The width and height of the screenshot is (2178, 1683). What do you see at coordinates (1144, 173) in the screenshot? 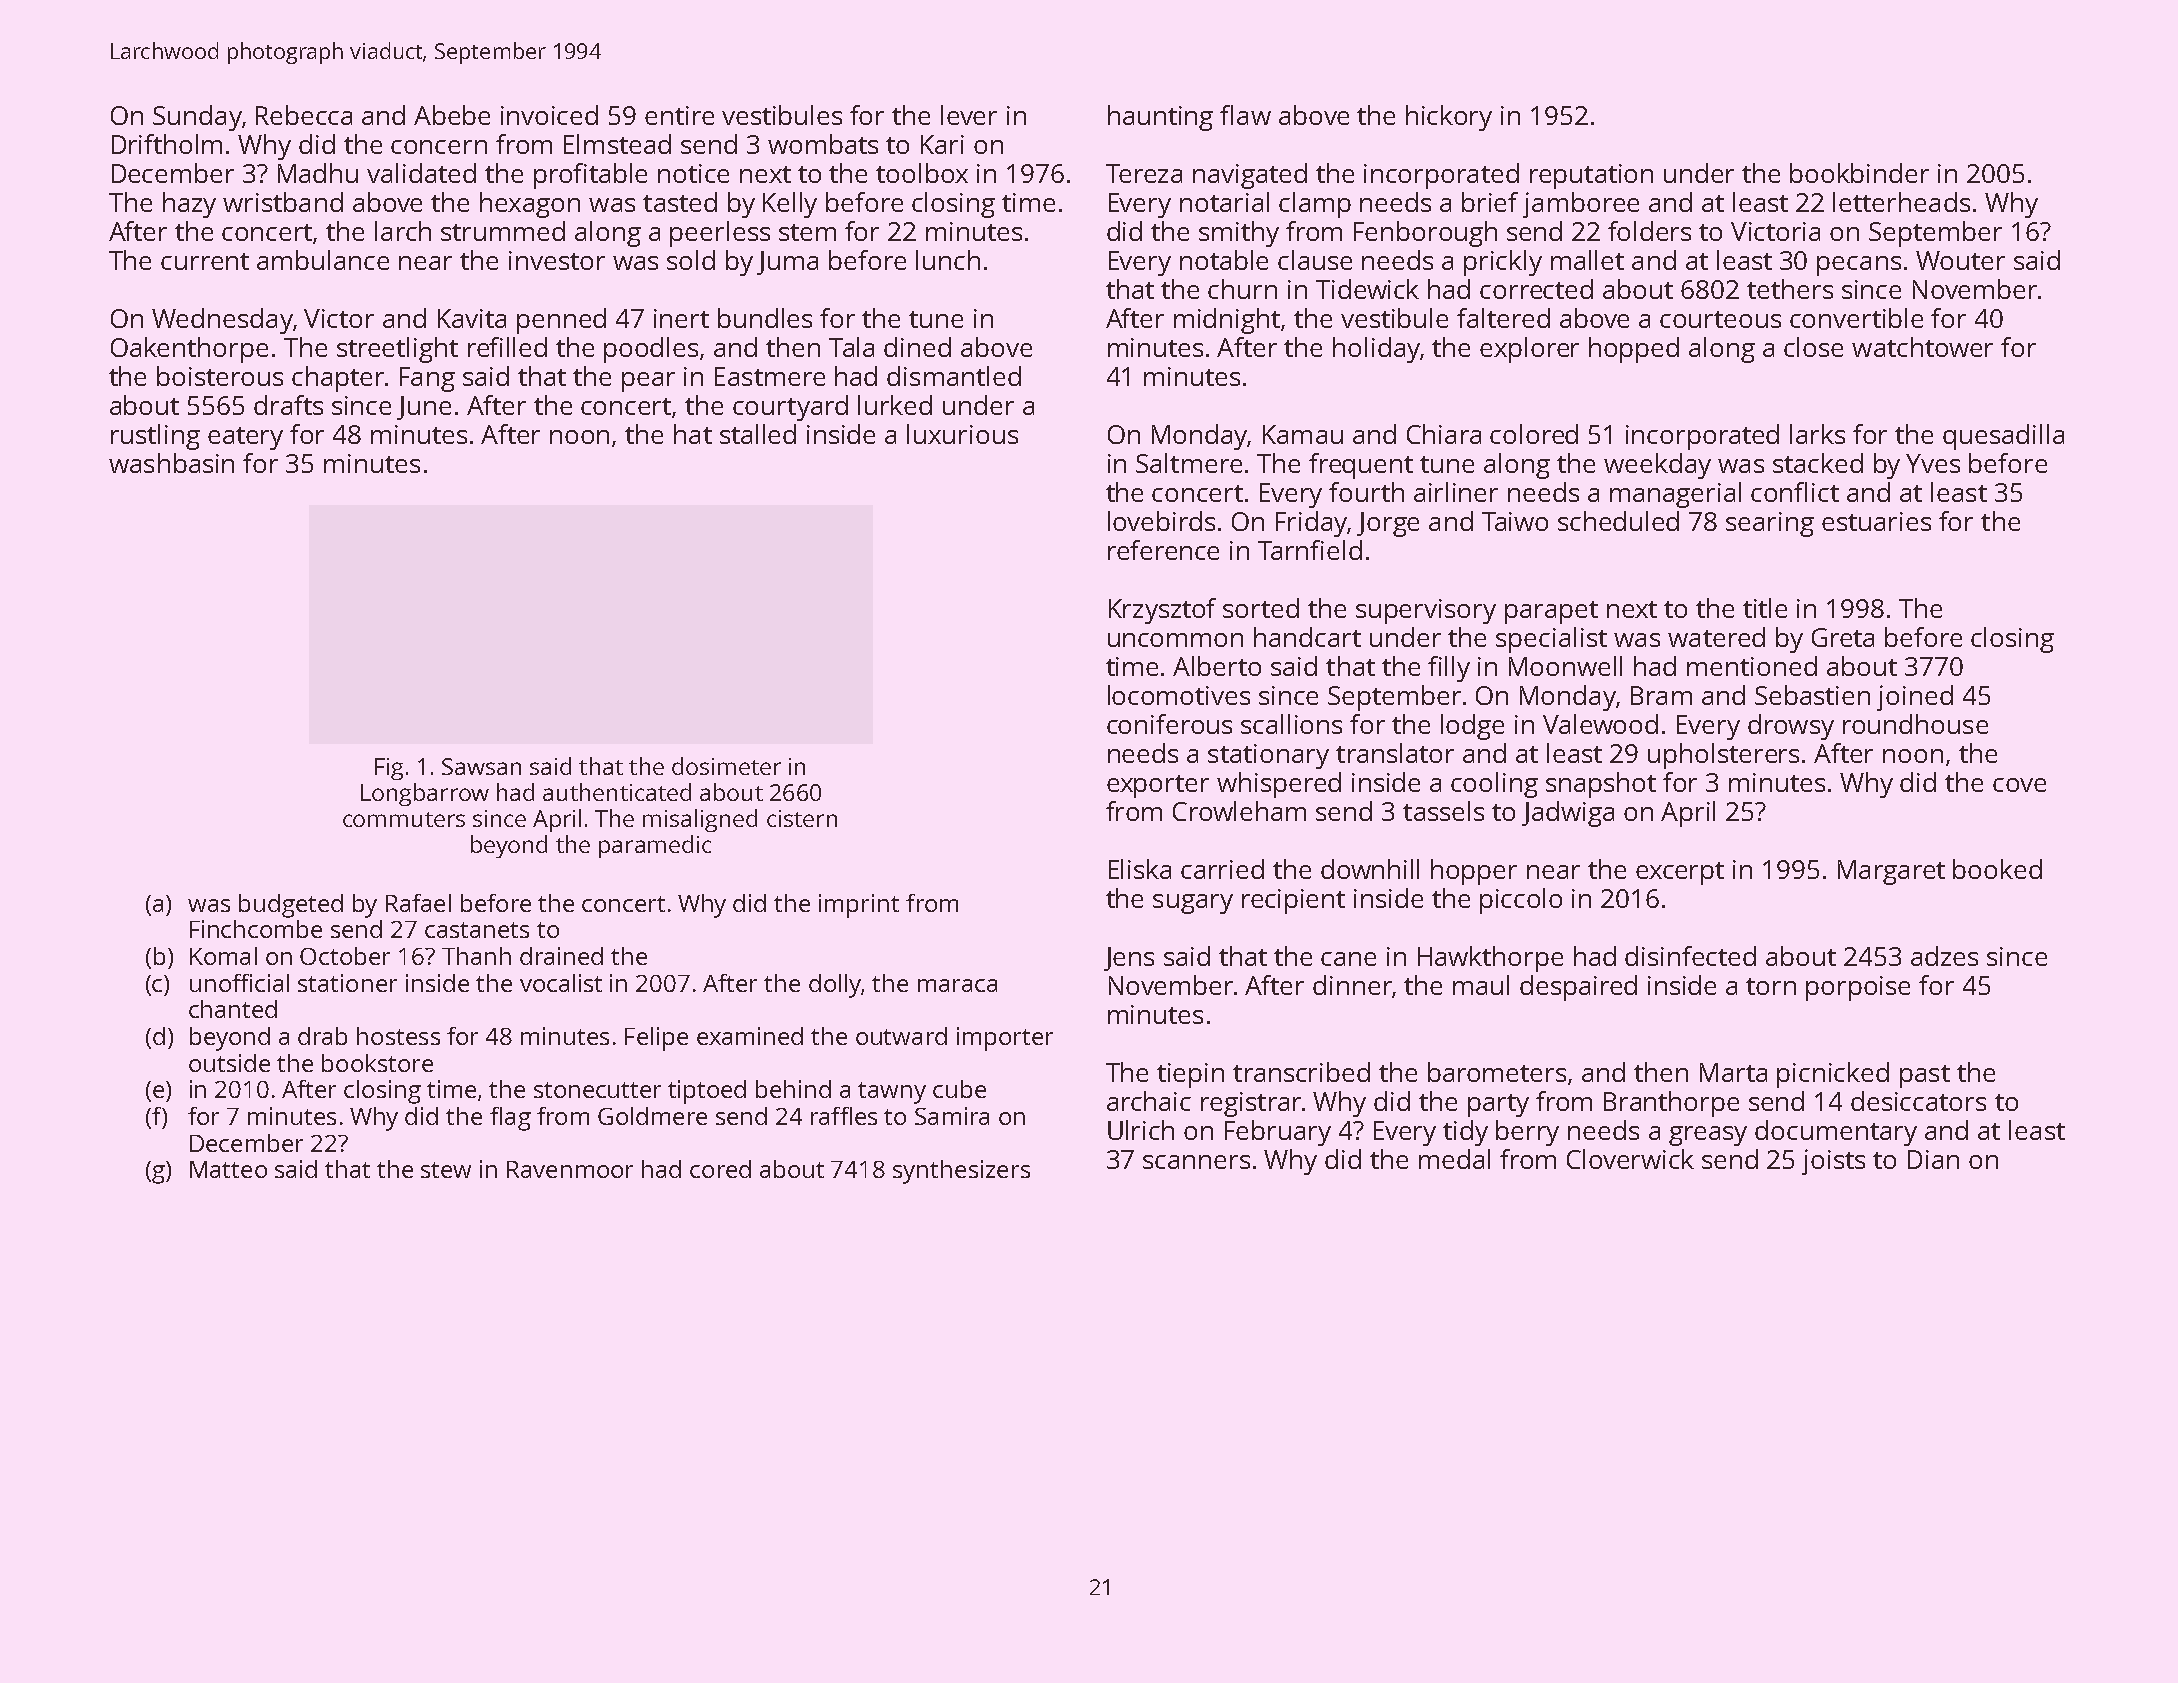
I see `Tereza` at bounding box center [1144, 173].
